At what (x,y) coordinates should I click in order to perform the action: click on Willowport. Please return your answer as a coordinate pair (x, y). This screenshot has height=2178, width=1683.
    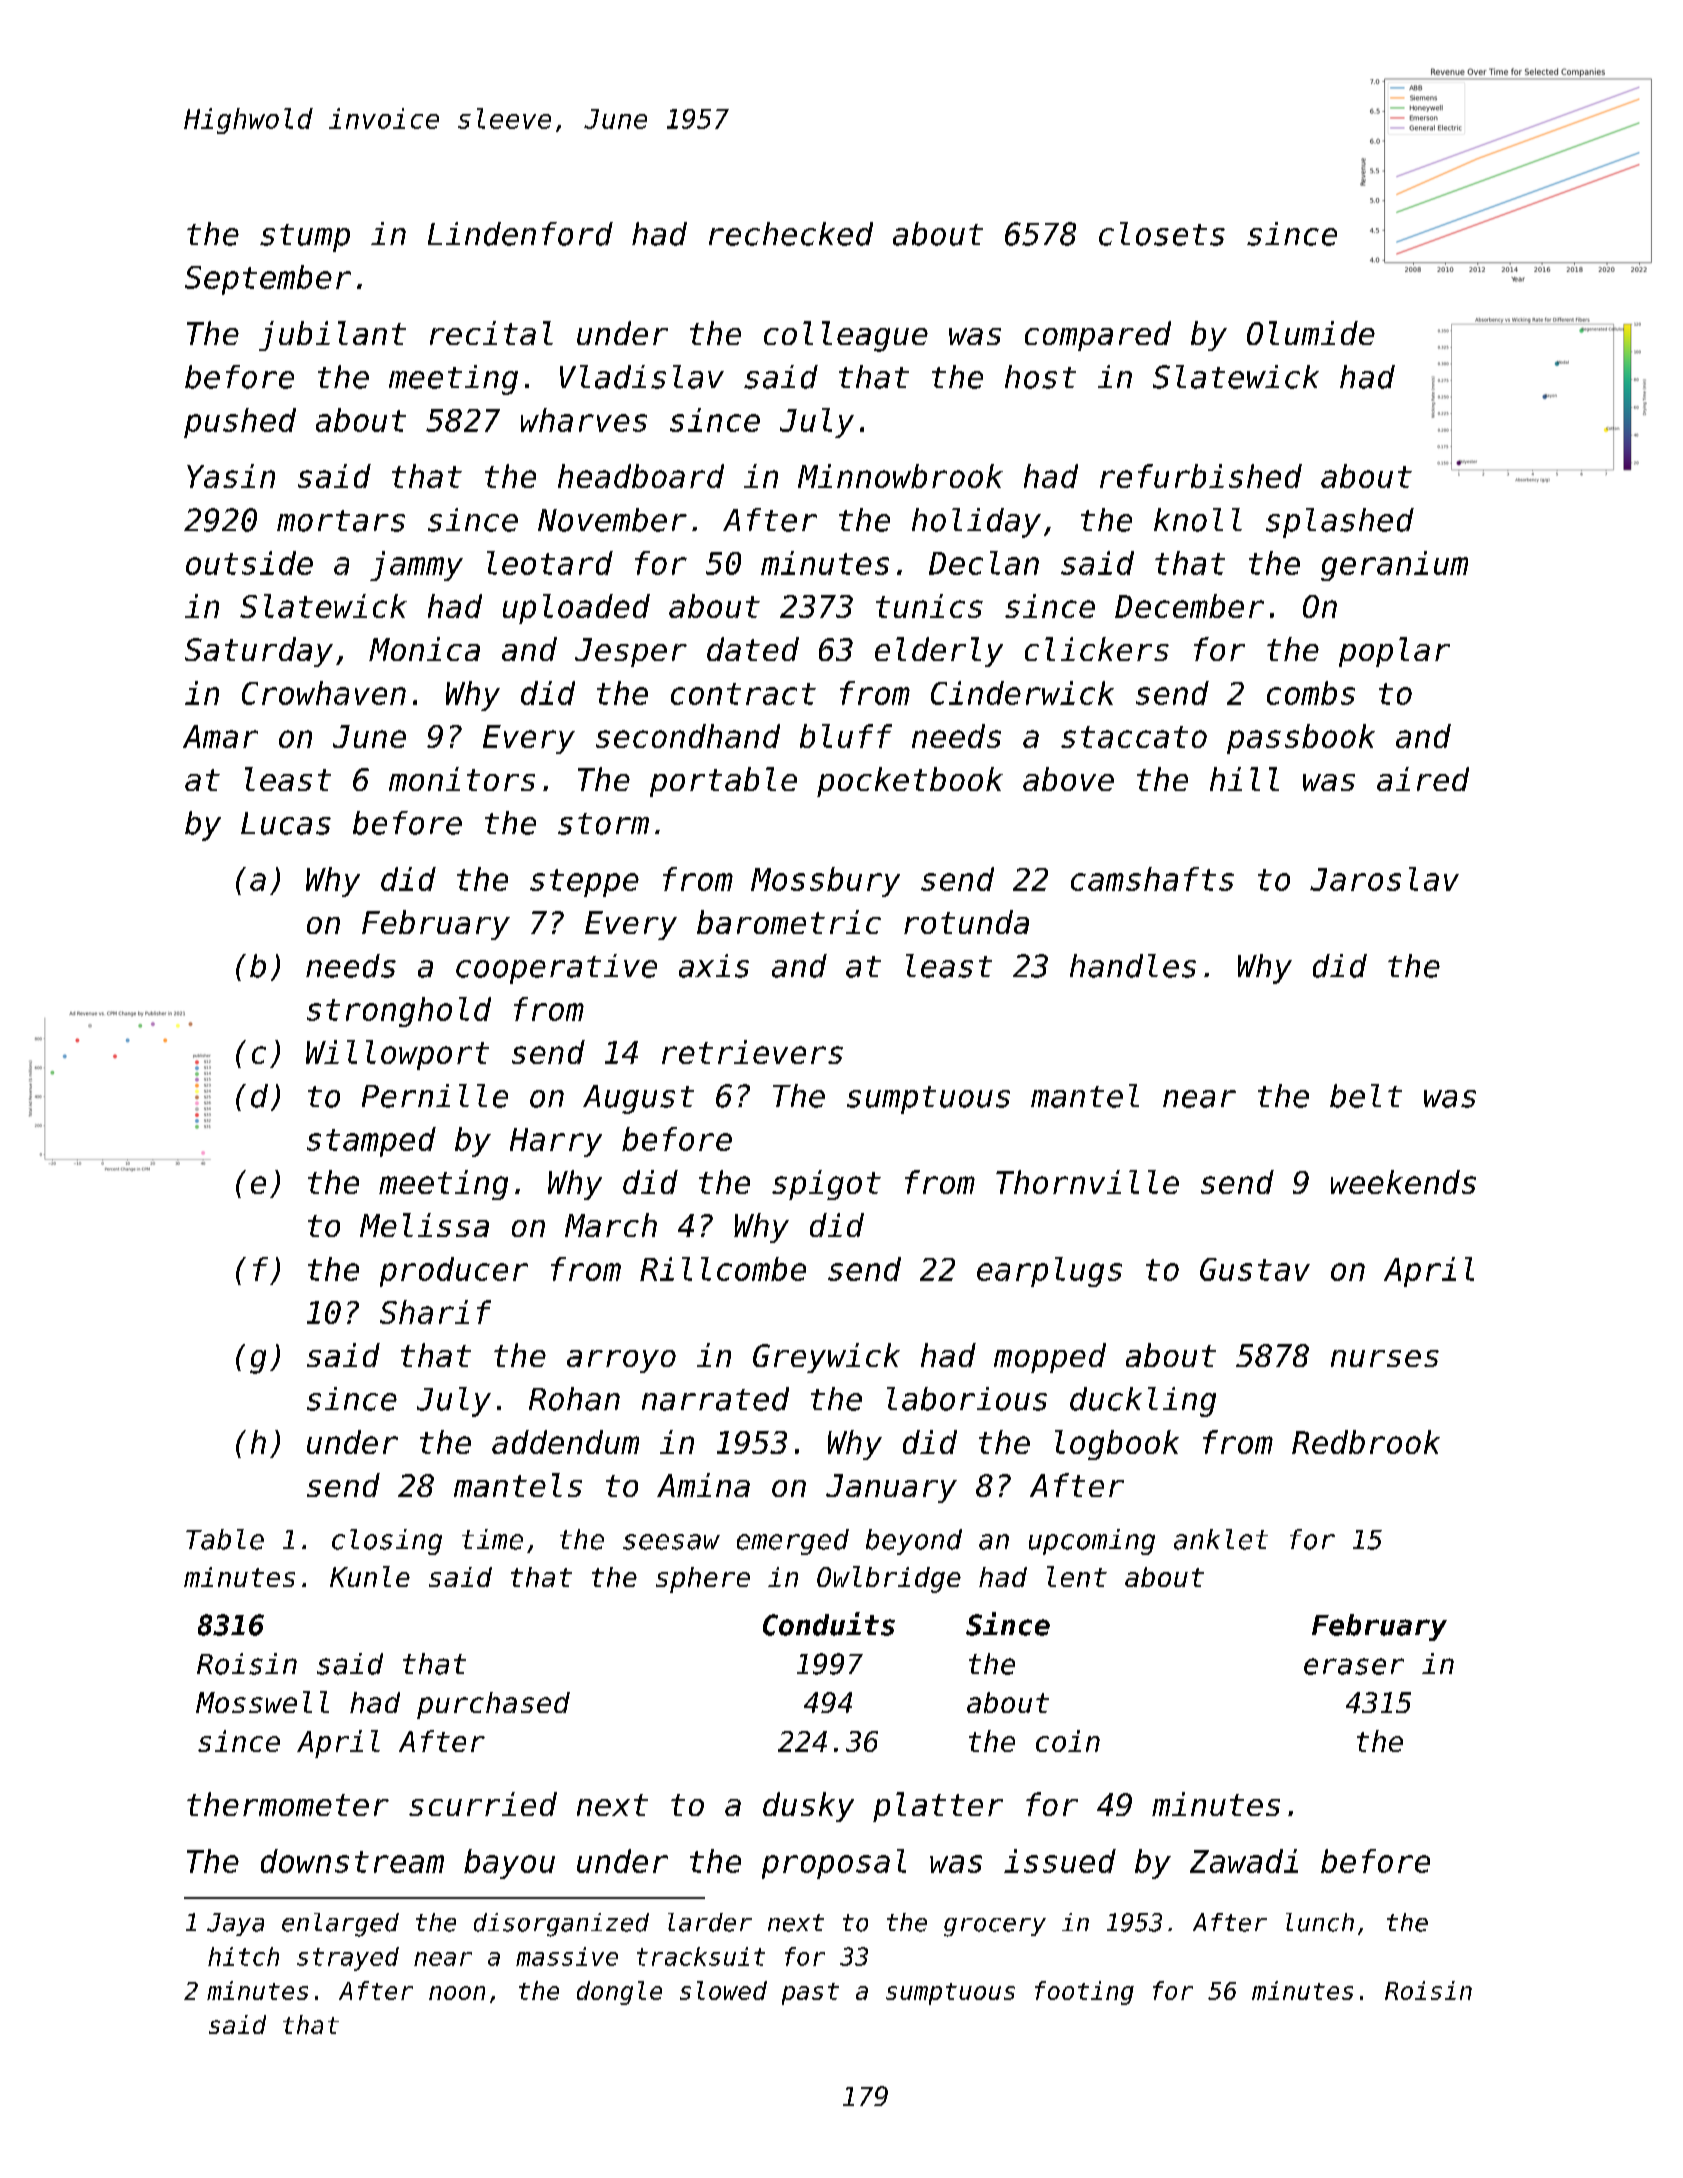
    Looking at the image, I should click on (397, 1055).
